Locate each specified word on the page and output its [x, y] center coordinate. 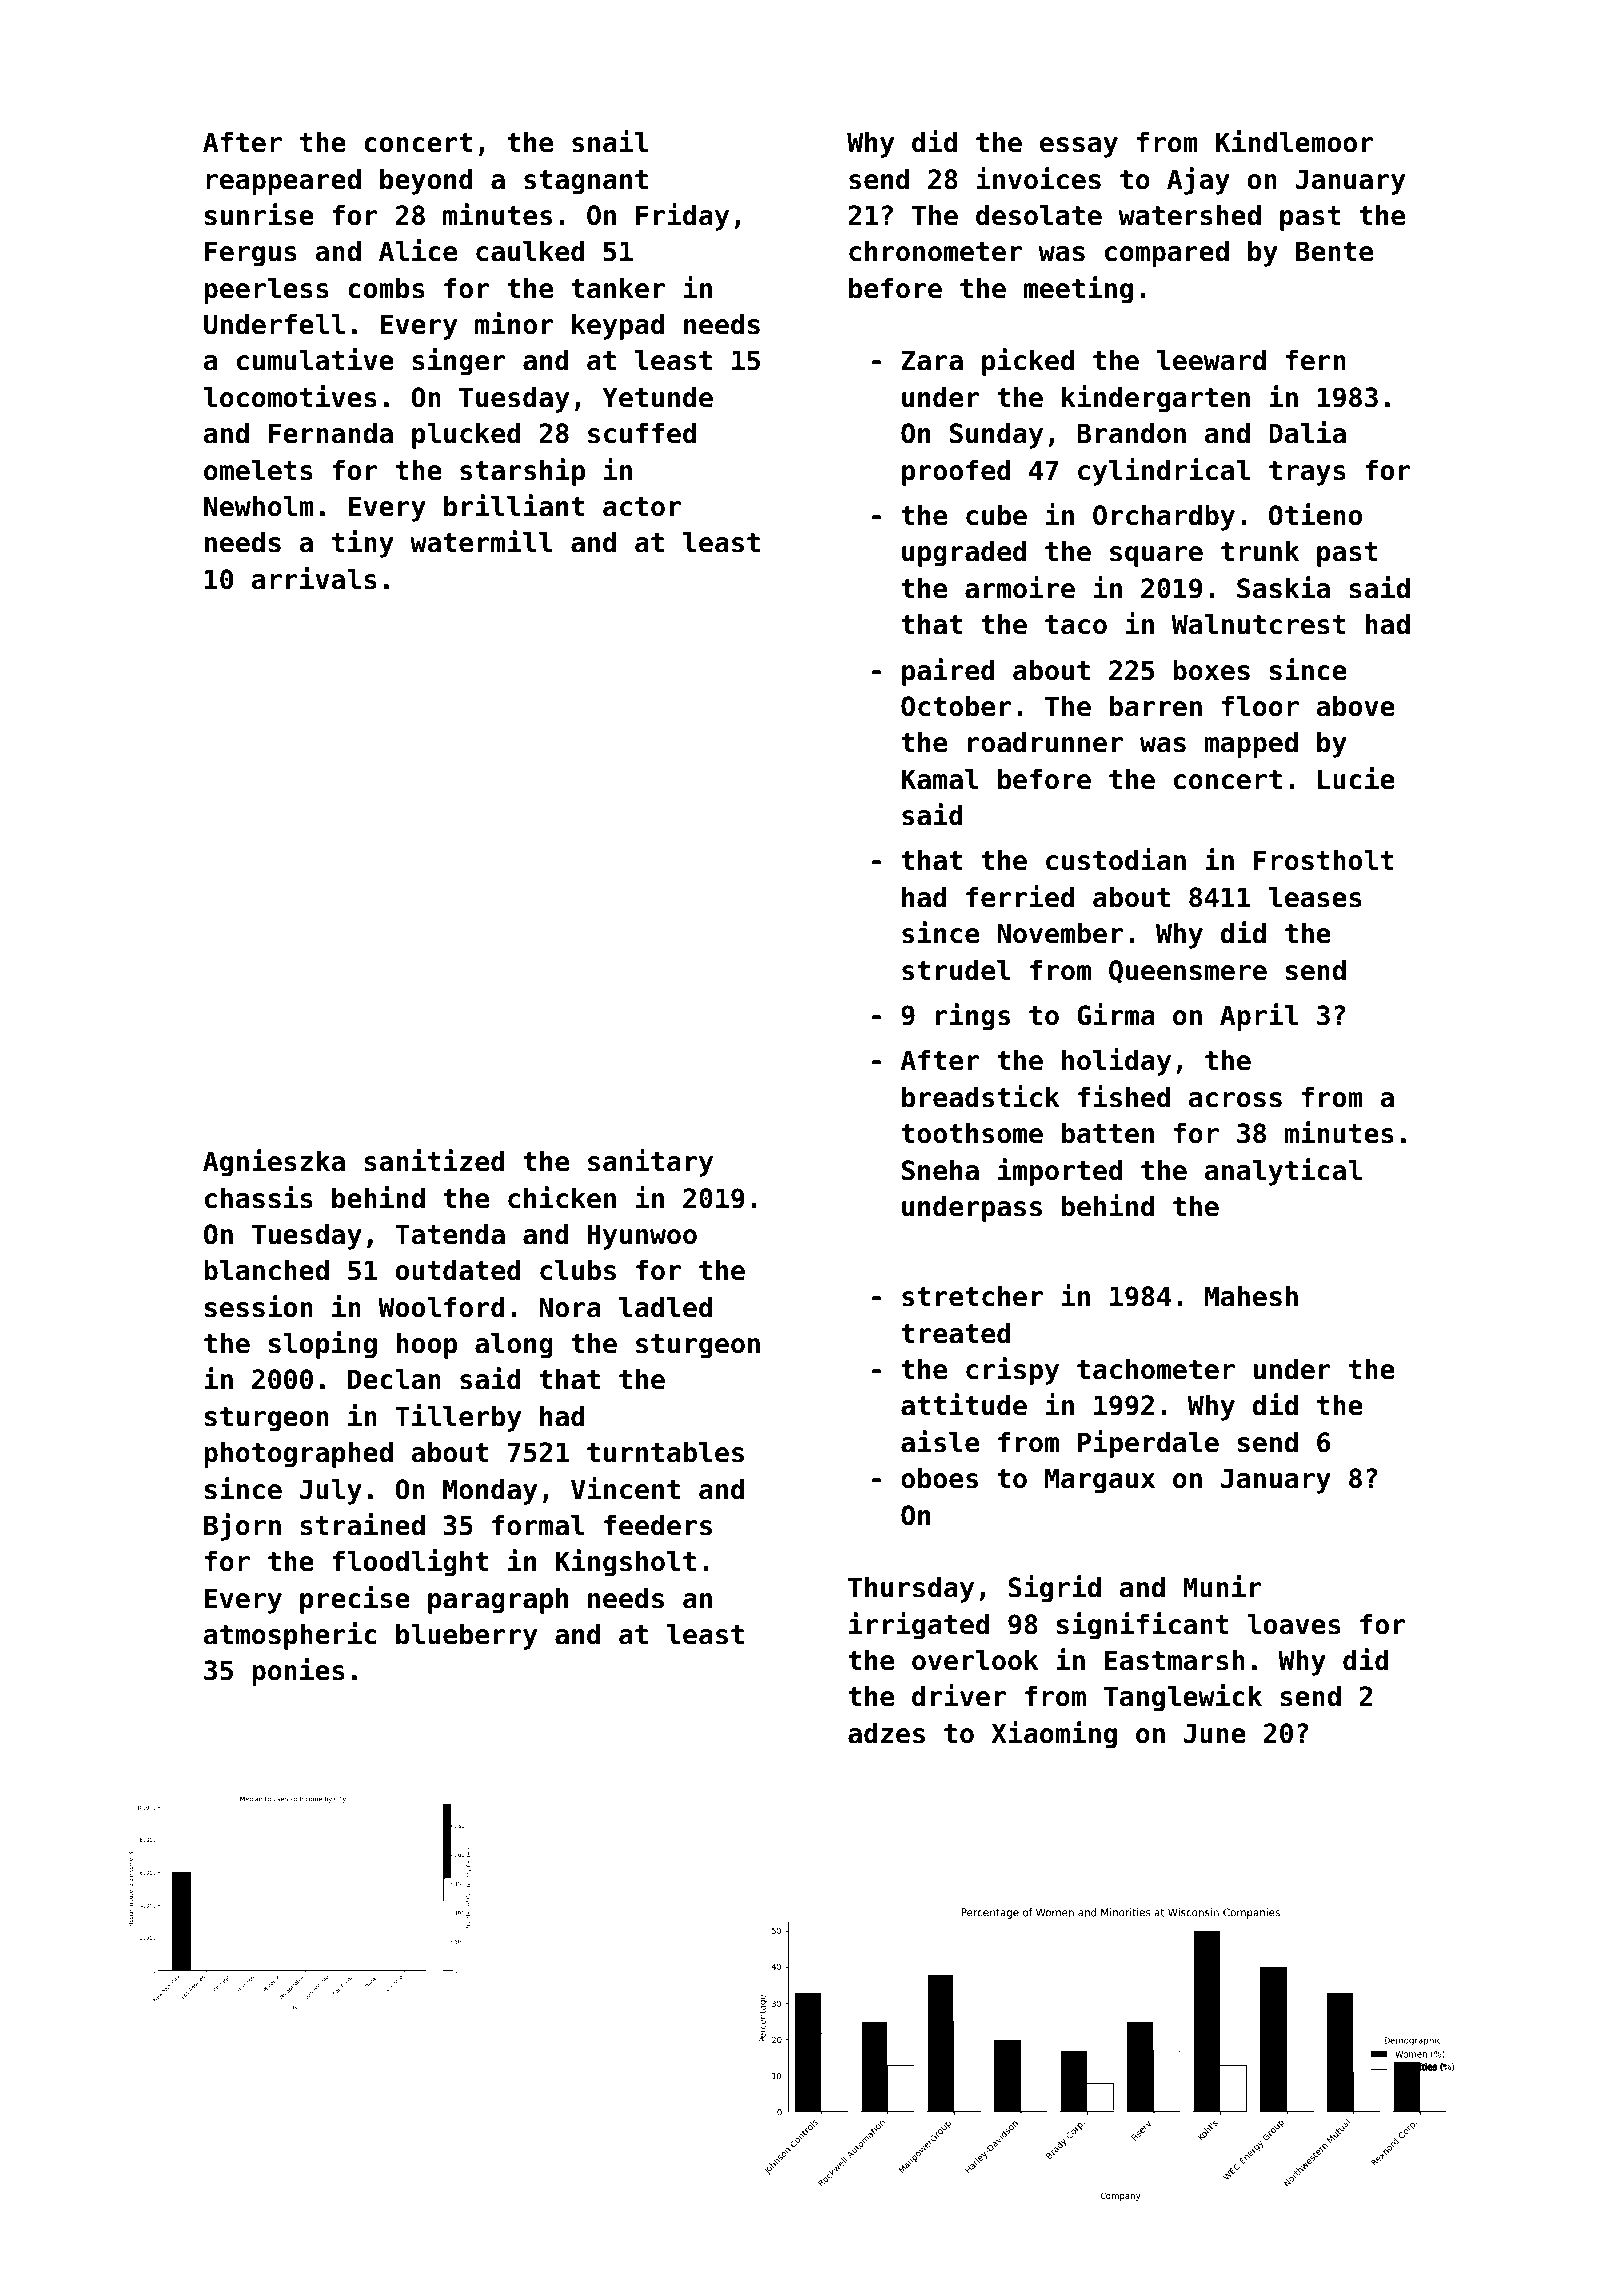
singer [458, 362]
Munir [1222, 1586]
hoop [426, 1346]
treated [956, 1333]
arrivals [314, 578]
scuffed [642, 433]
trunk [1260, 551]
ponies [298, 1672]
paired [948, 672]
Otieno [1315, 514]
